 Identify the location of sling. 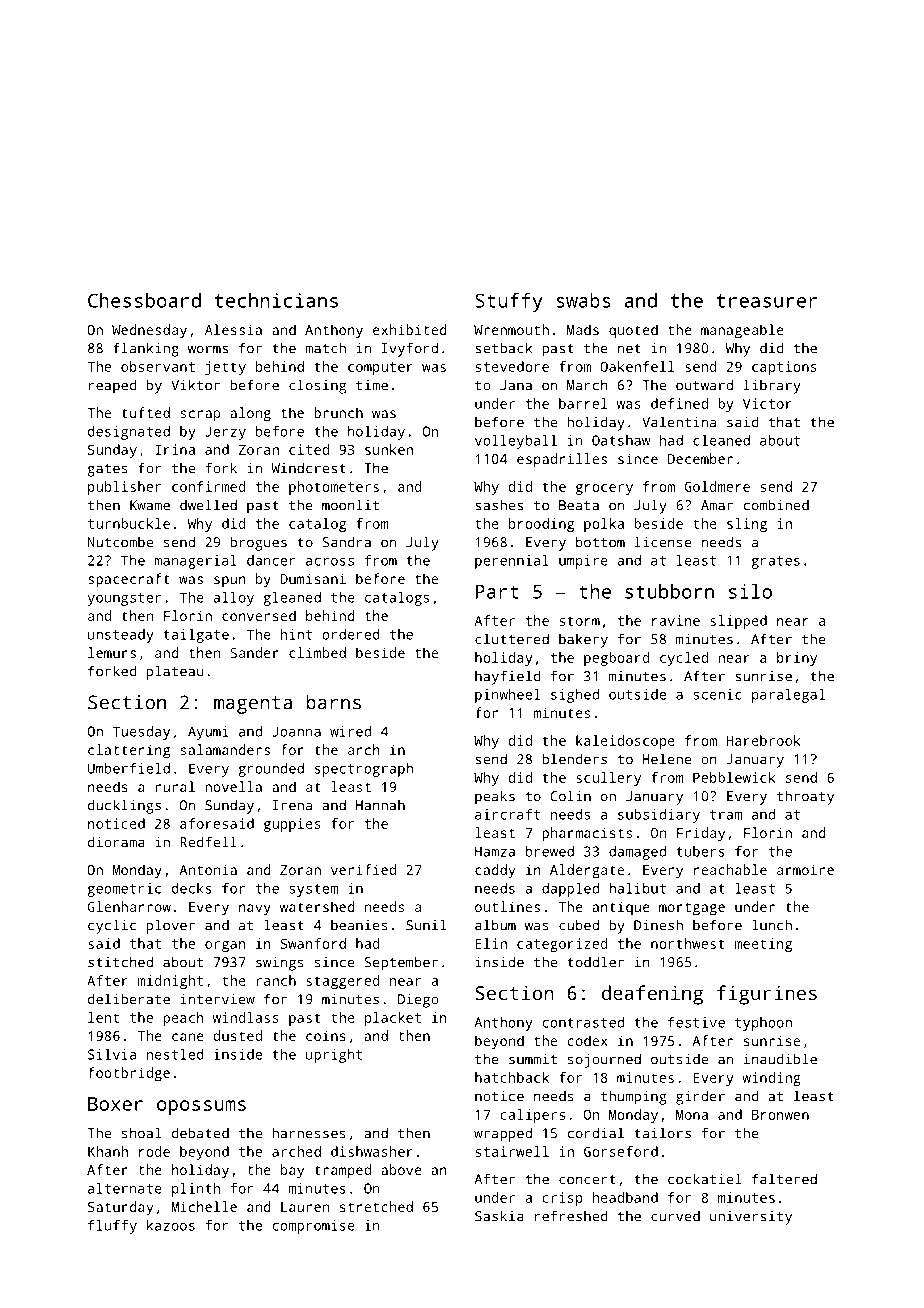
(747, 525).
